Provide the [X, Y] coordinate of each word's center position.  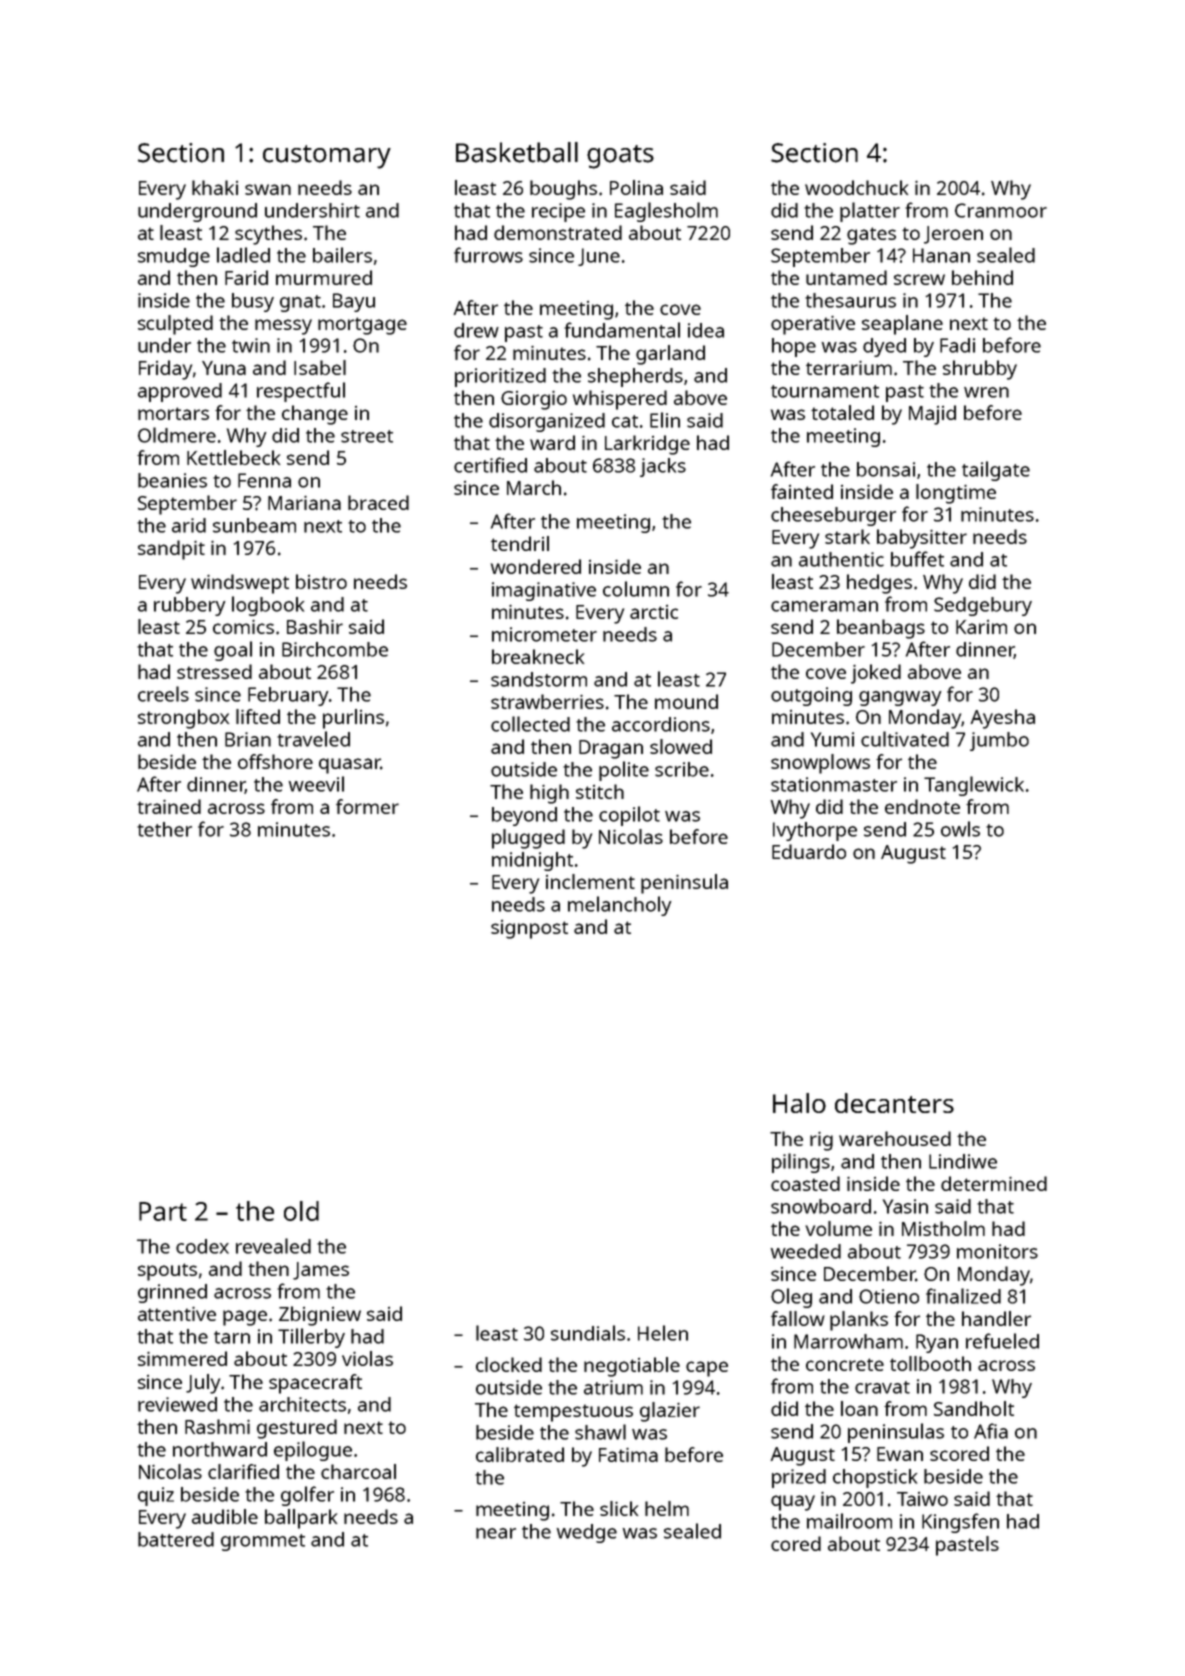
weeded [806, 1251]
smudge [174, 257]
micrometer [544, 634]
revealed [273, 1246]
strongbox [183, 719]
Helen [663, 1333]
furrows [488, 255]
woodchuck [856, 187]
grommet [263, 1542]
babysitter [922, 539]
